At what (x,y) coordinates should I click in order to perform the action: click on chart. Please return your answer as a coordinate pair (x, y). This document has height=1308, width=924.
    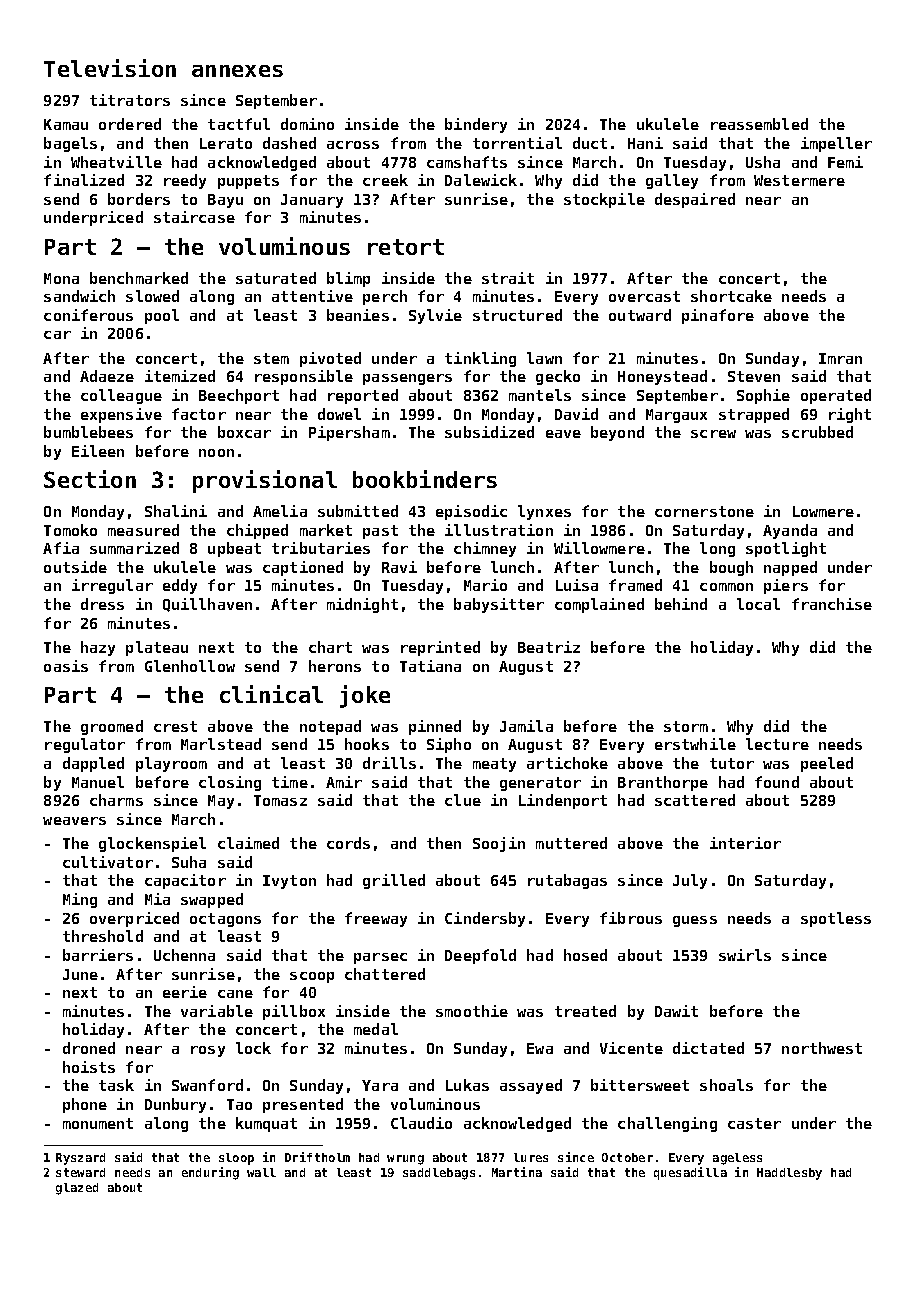
    Looking at the image, I should click on (330, 647).
